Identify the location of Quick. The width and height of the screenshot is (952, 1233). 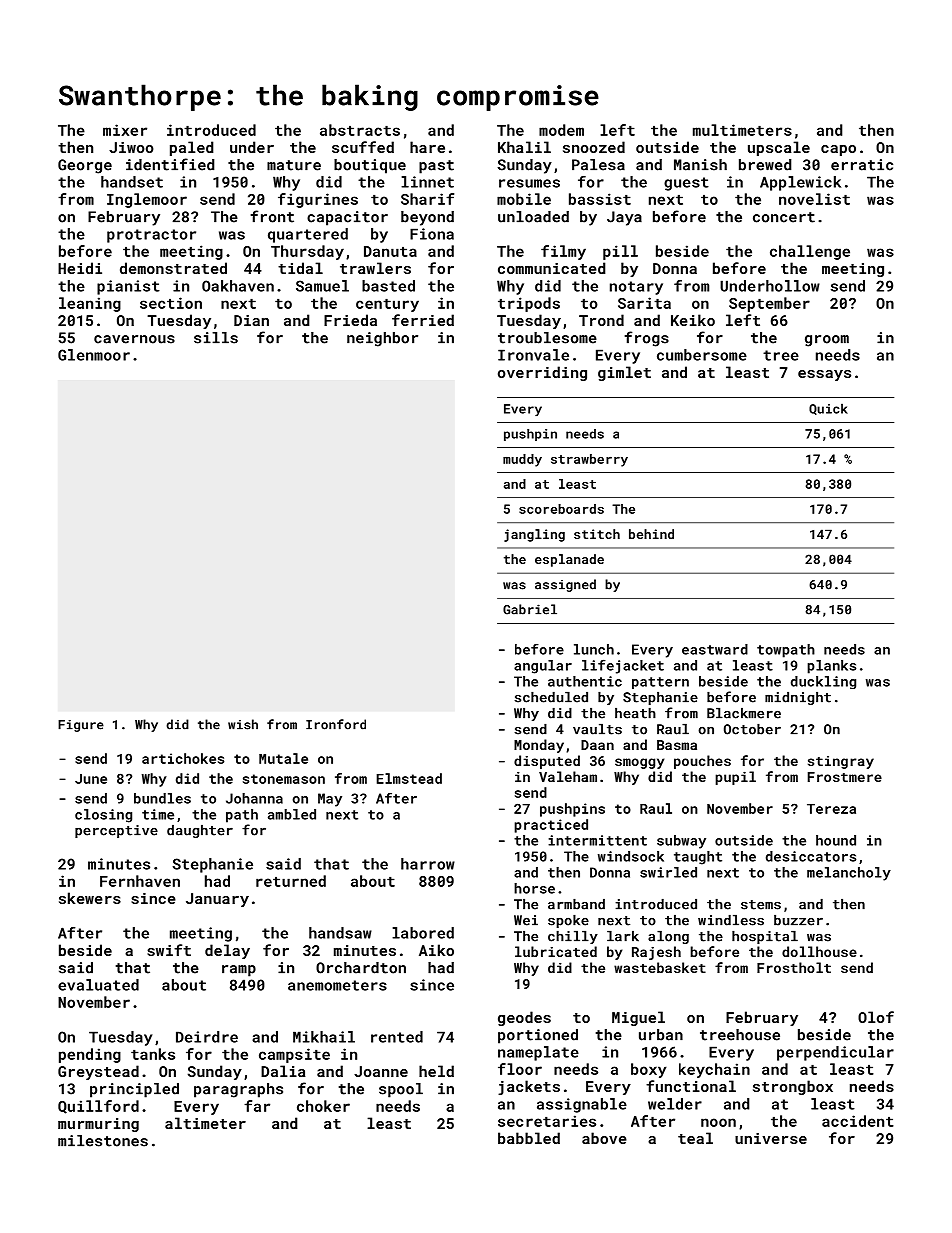
(828, 409).
